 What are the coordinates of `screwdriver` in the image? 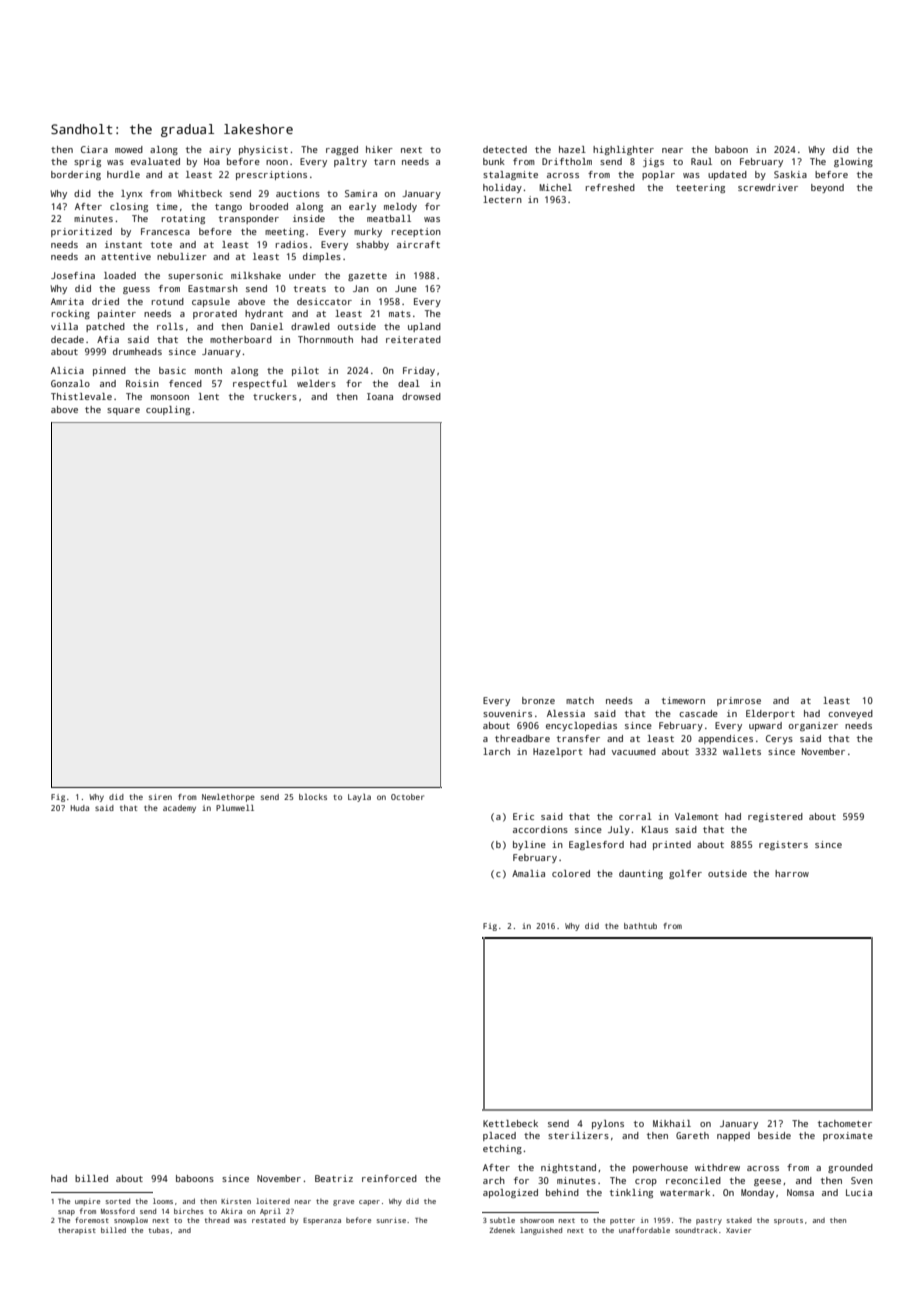 It's located at (768, 187).
